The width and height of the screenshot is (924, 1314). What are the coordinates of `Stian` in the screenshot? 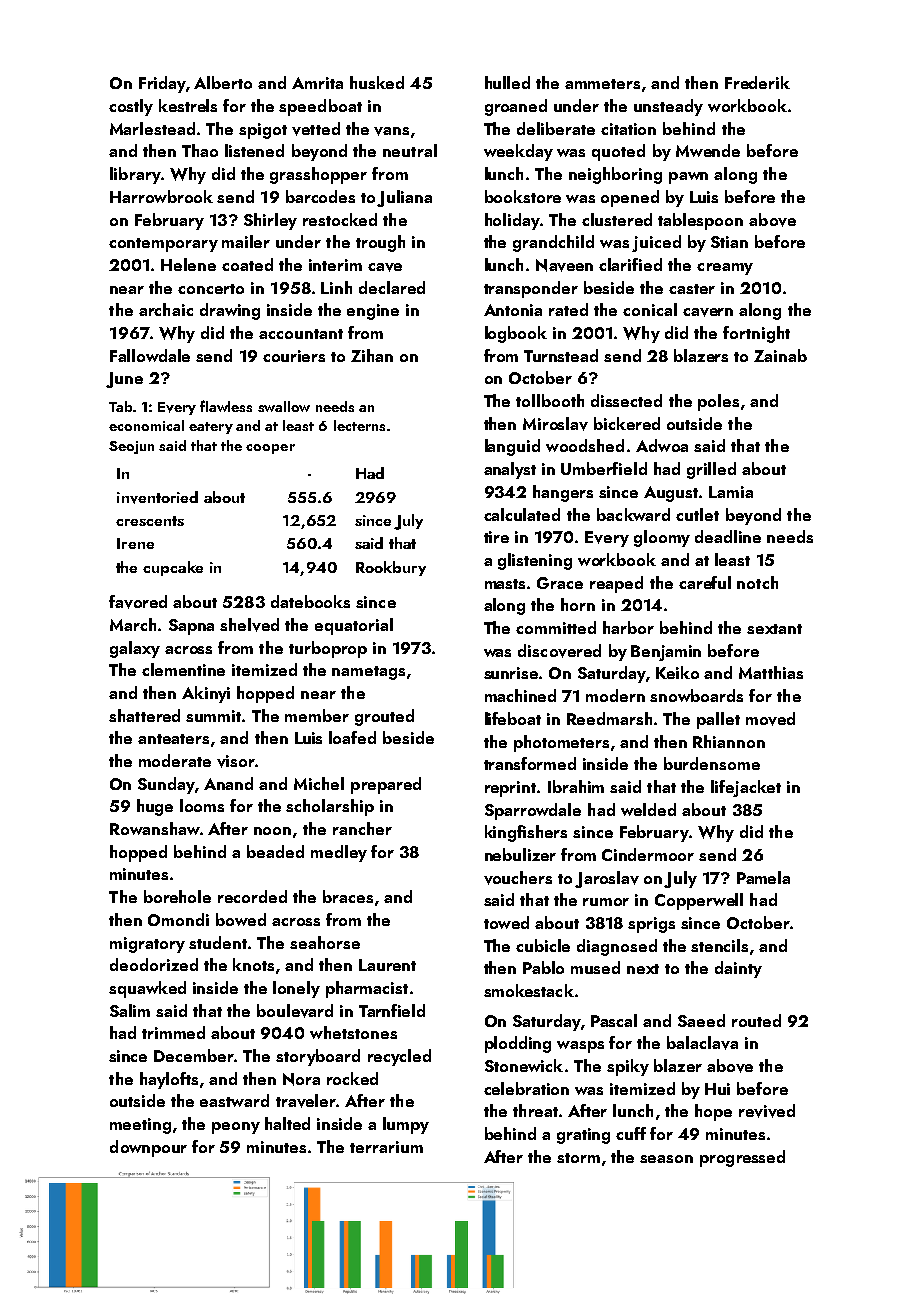 It's located at (729, 242).
